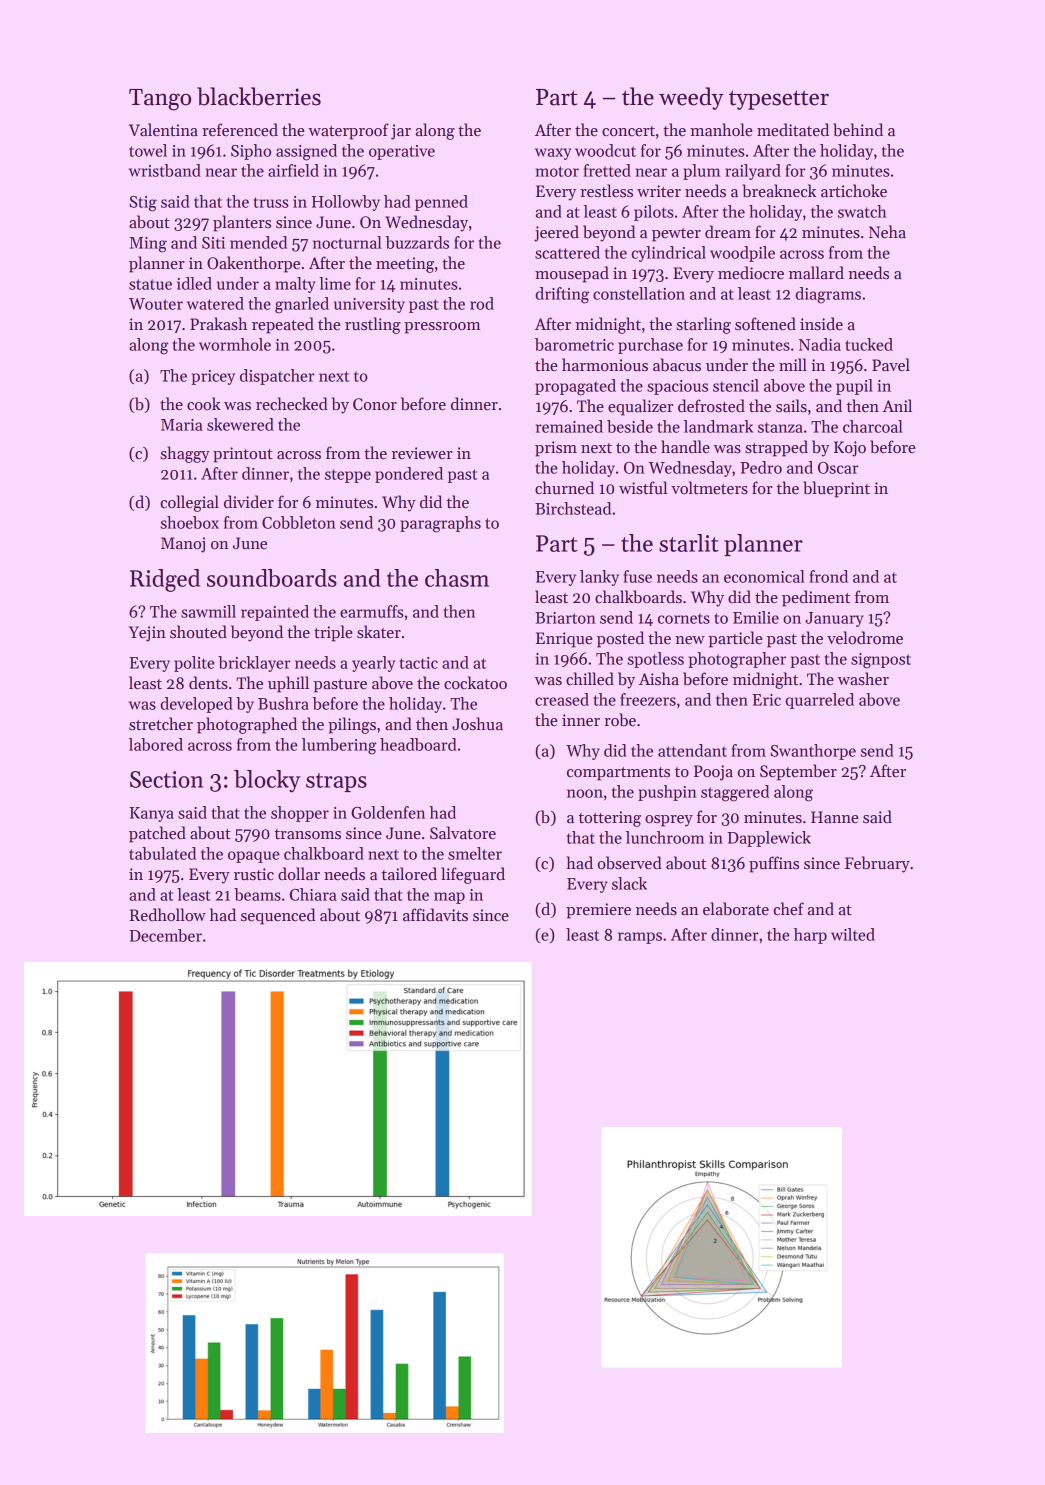 Image resolution: width=1045 pixels, height=1485 pixels. Describe the element at coordinates (605, 364) in the page. I see `harmonious` at that location.
